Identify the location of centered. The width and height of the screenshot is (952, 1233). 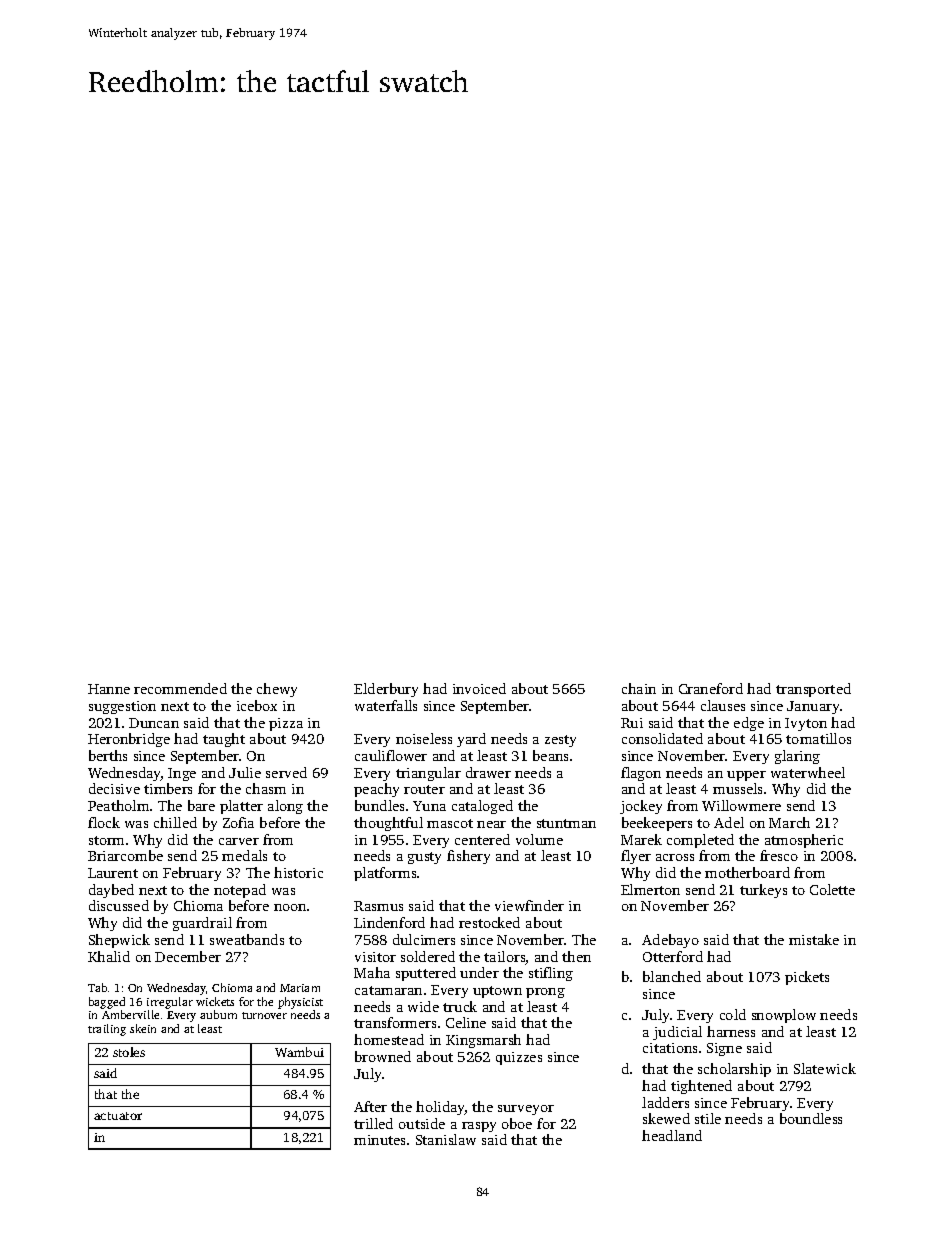
(482, 839).
